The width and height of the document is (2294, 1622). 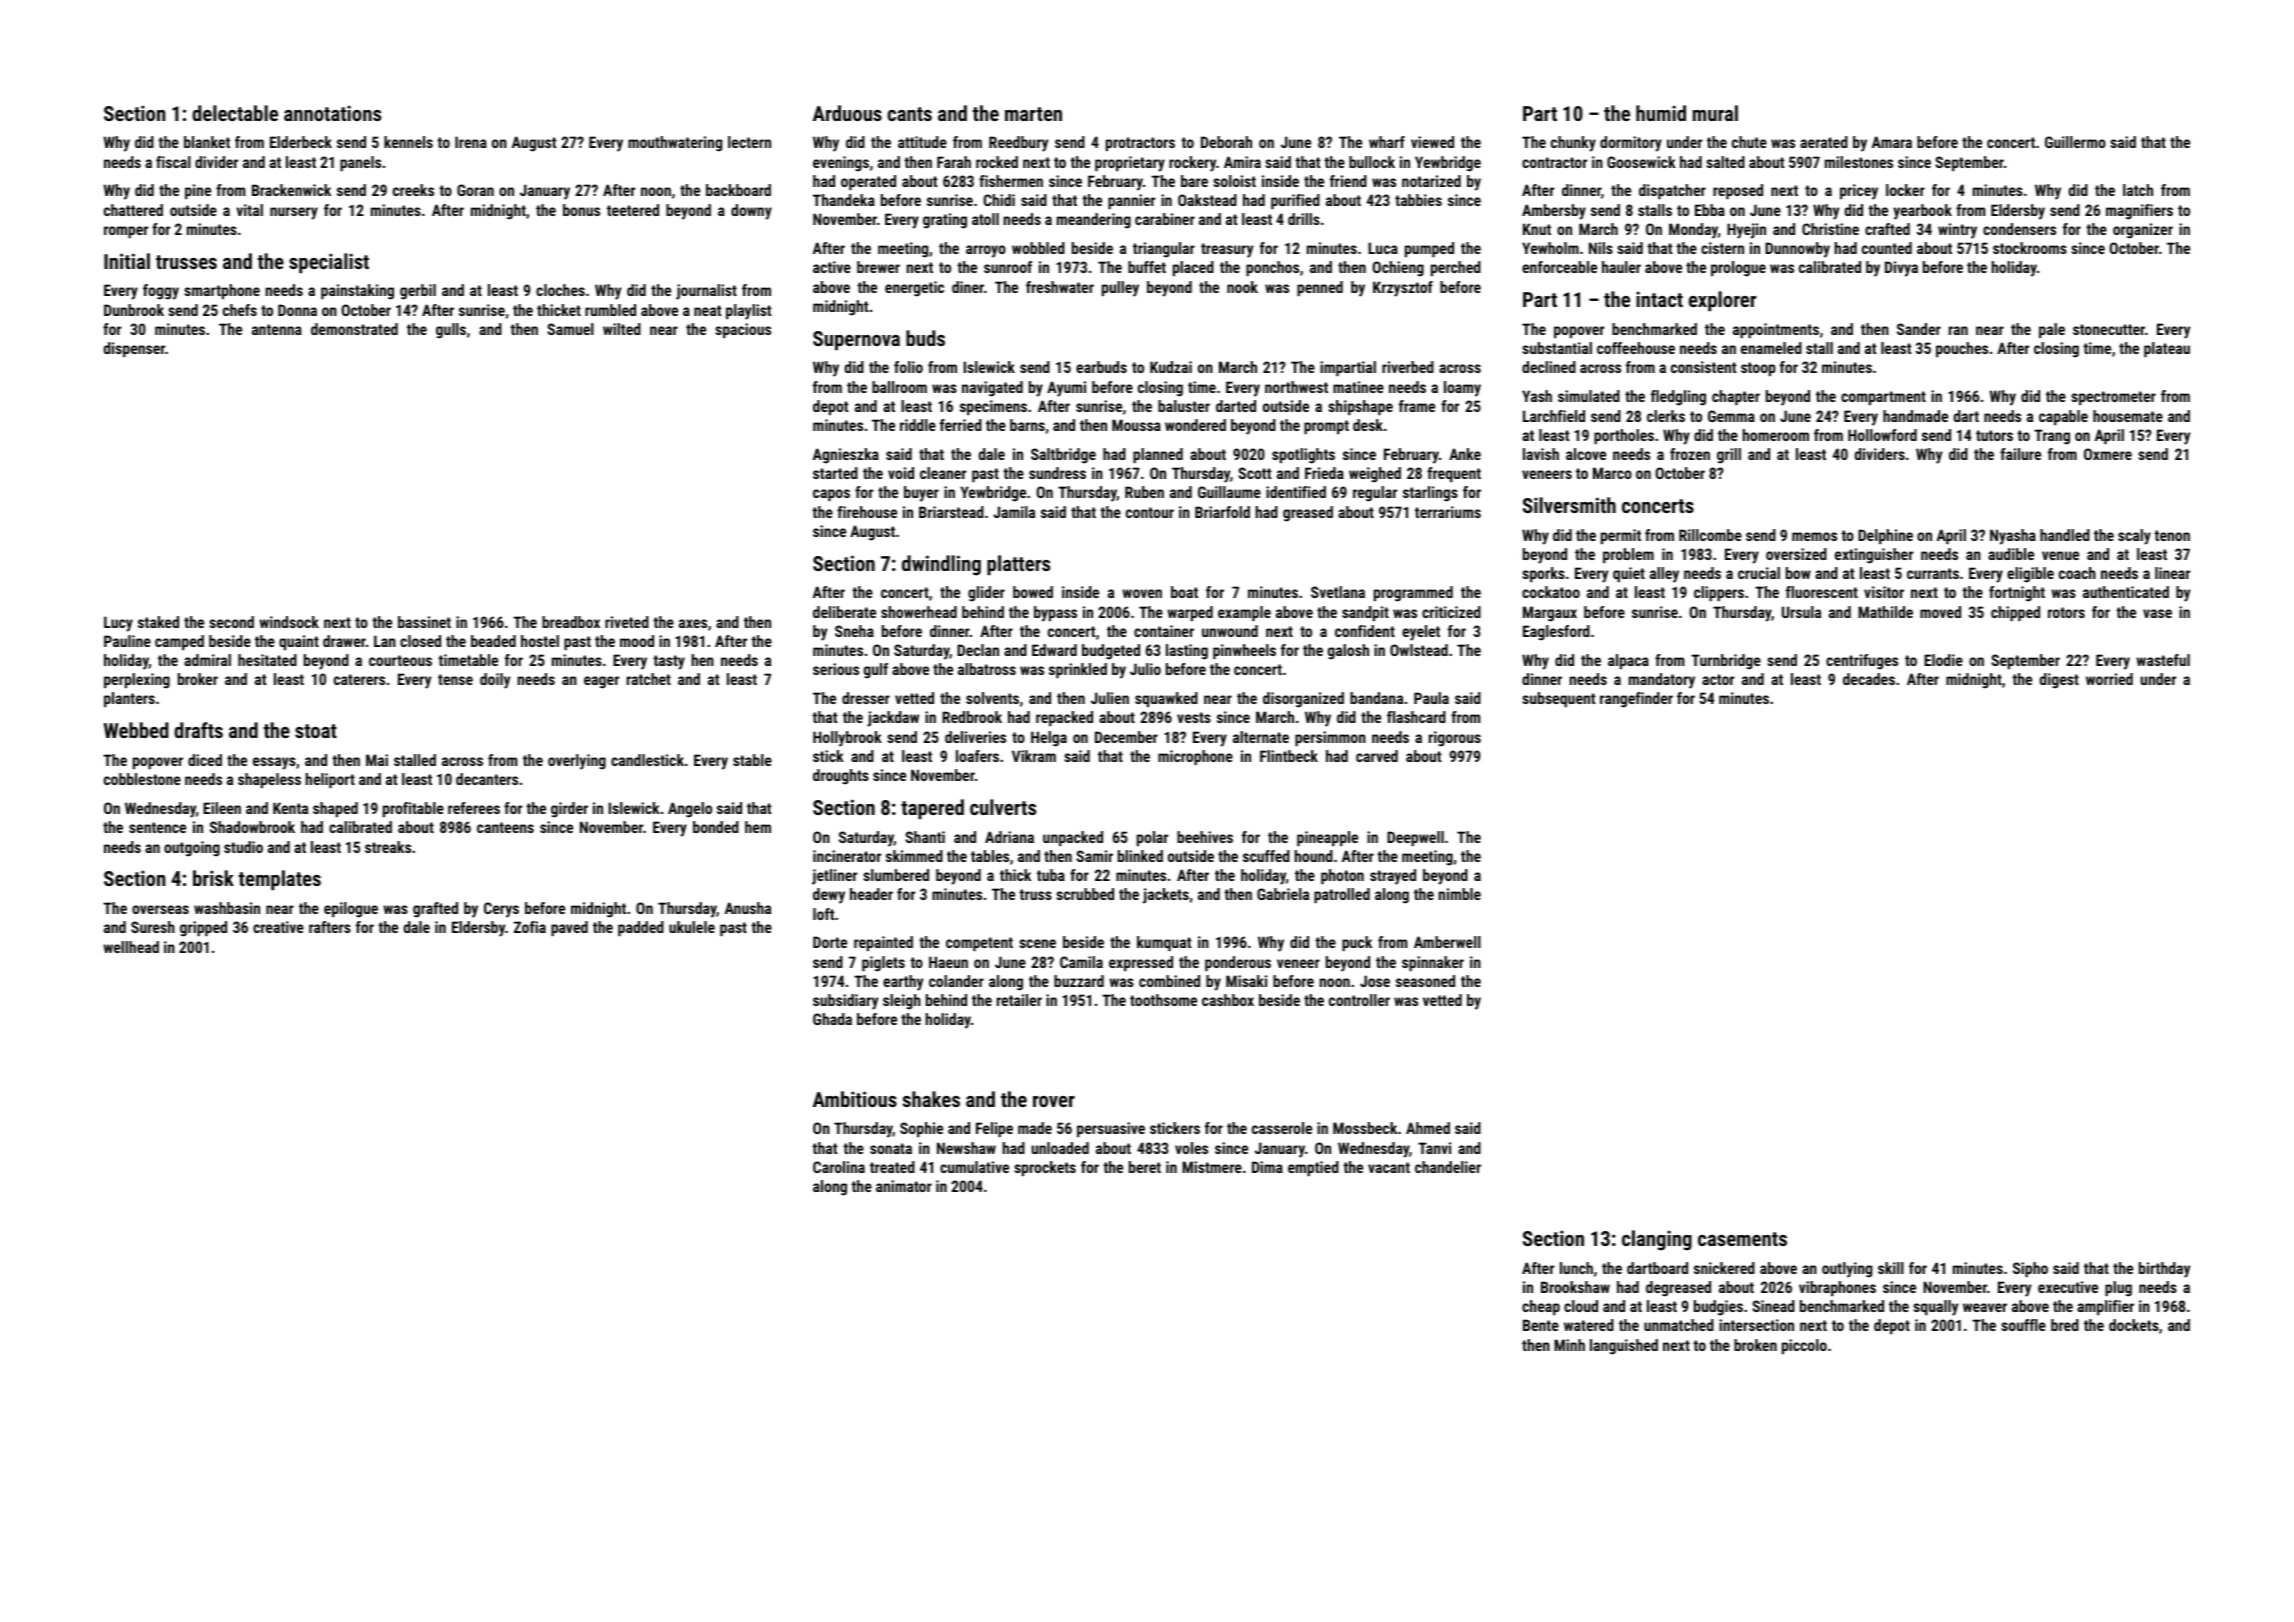 I want to click on cants, so click(x=909, y=114).
